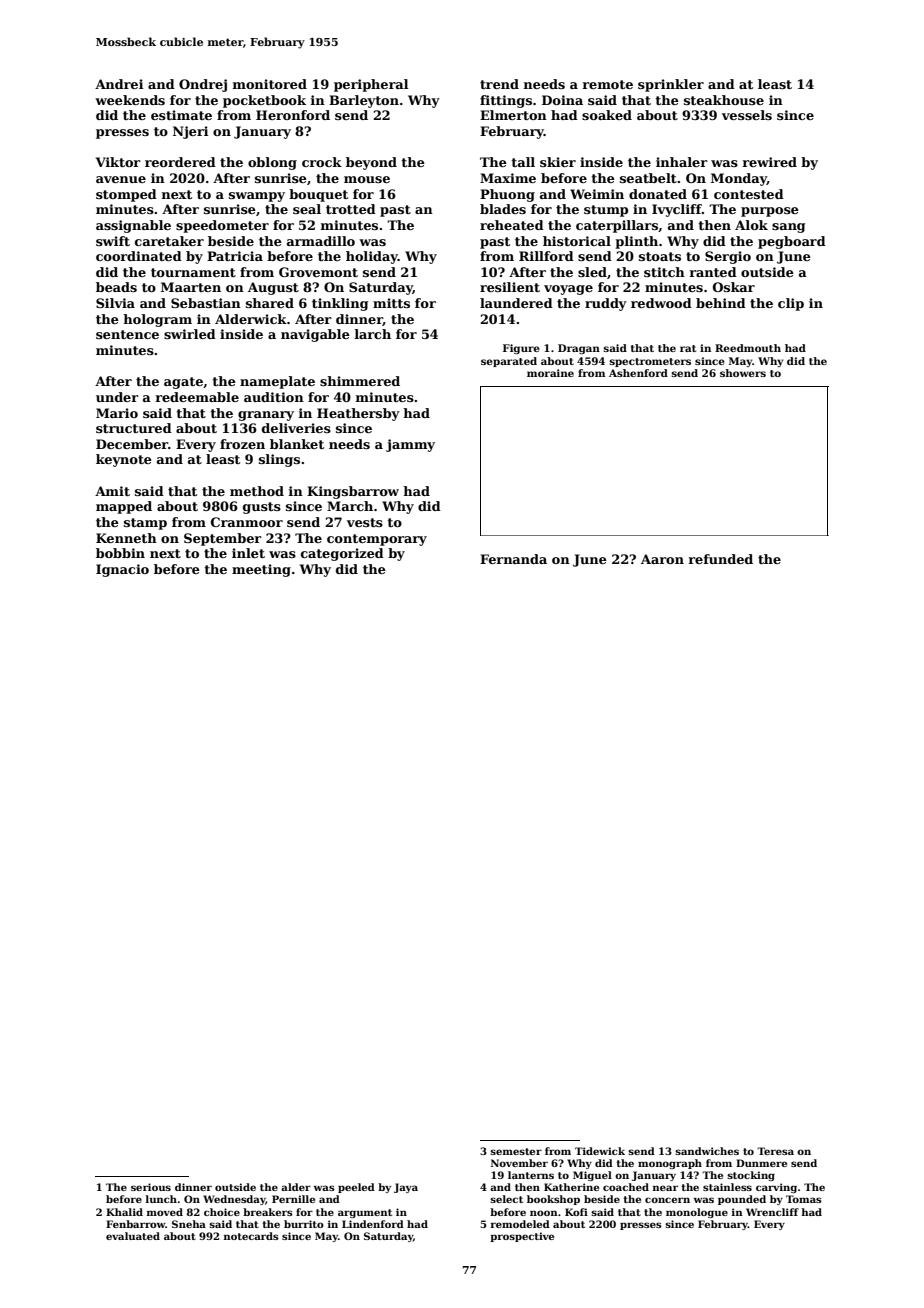 The image size is (924, 1308). Describe the element at coordinates (661, 303) in the document. I see `redwood` at that location.
